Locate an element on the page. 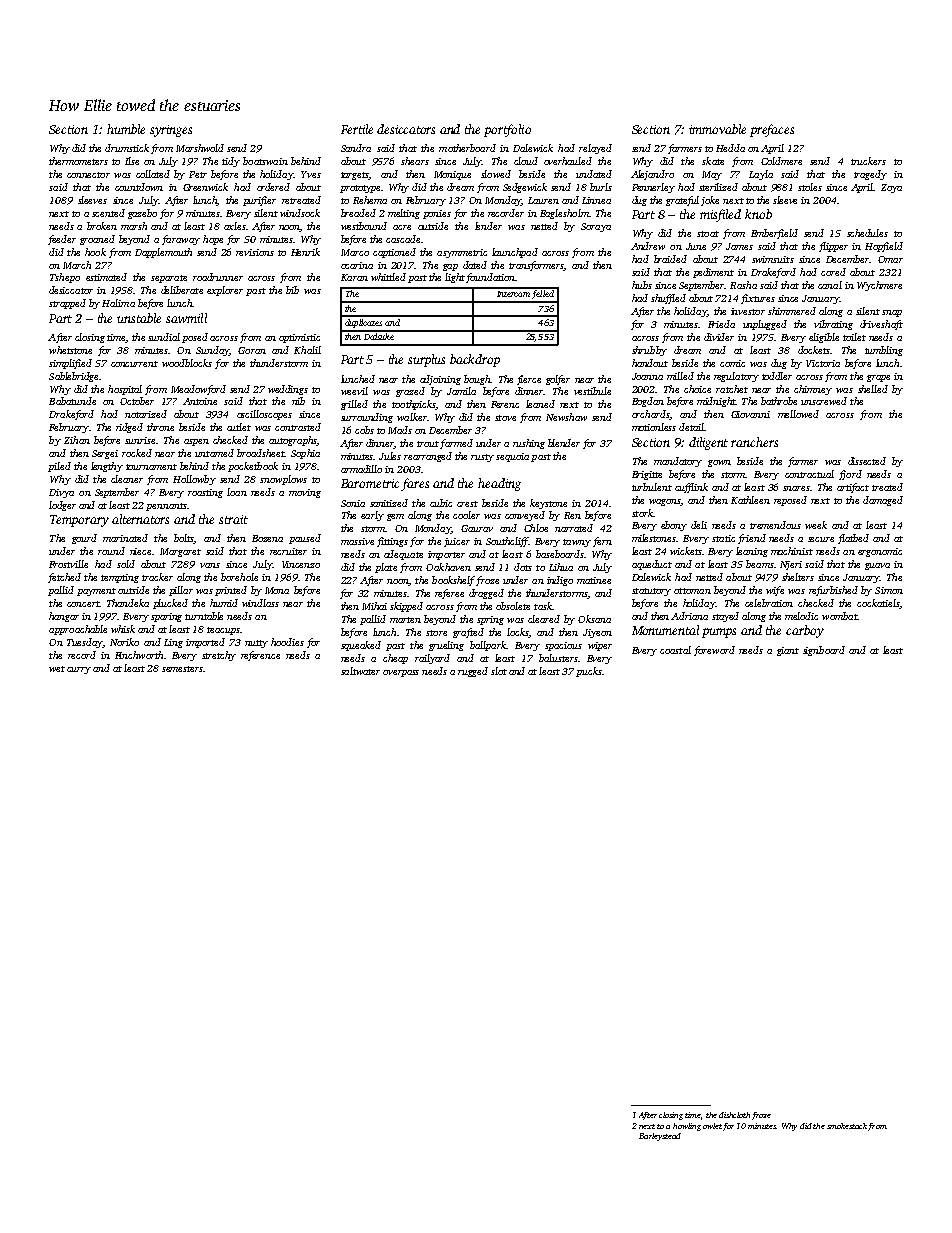 The height and width of the page is (1233, 952). smokestack is located at coordinates (847, 1126).
